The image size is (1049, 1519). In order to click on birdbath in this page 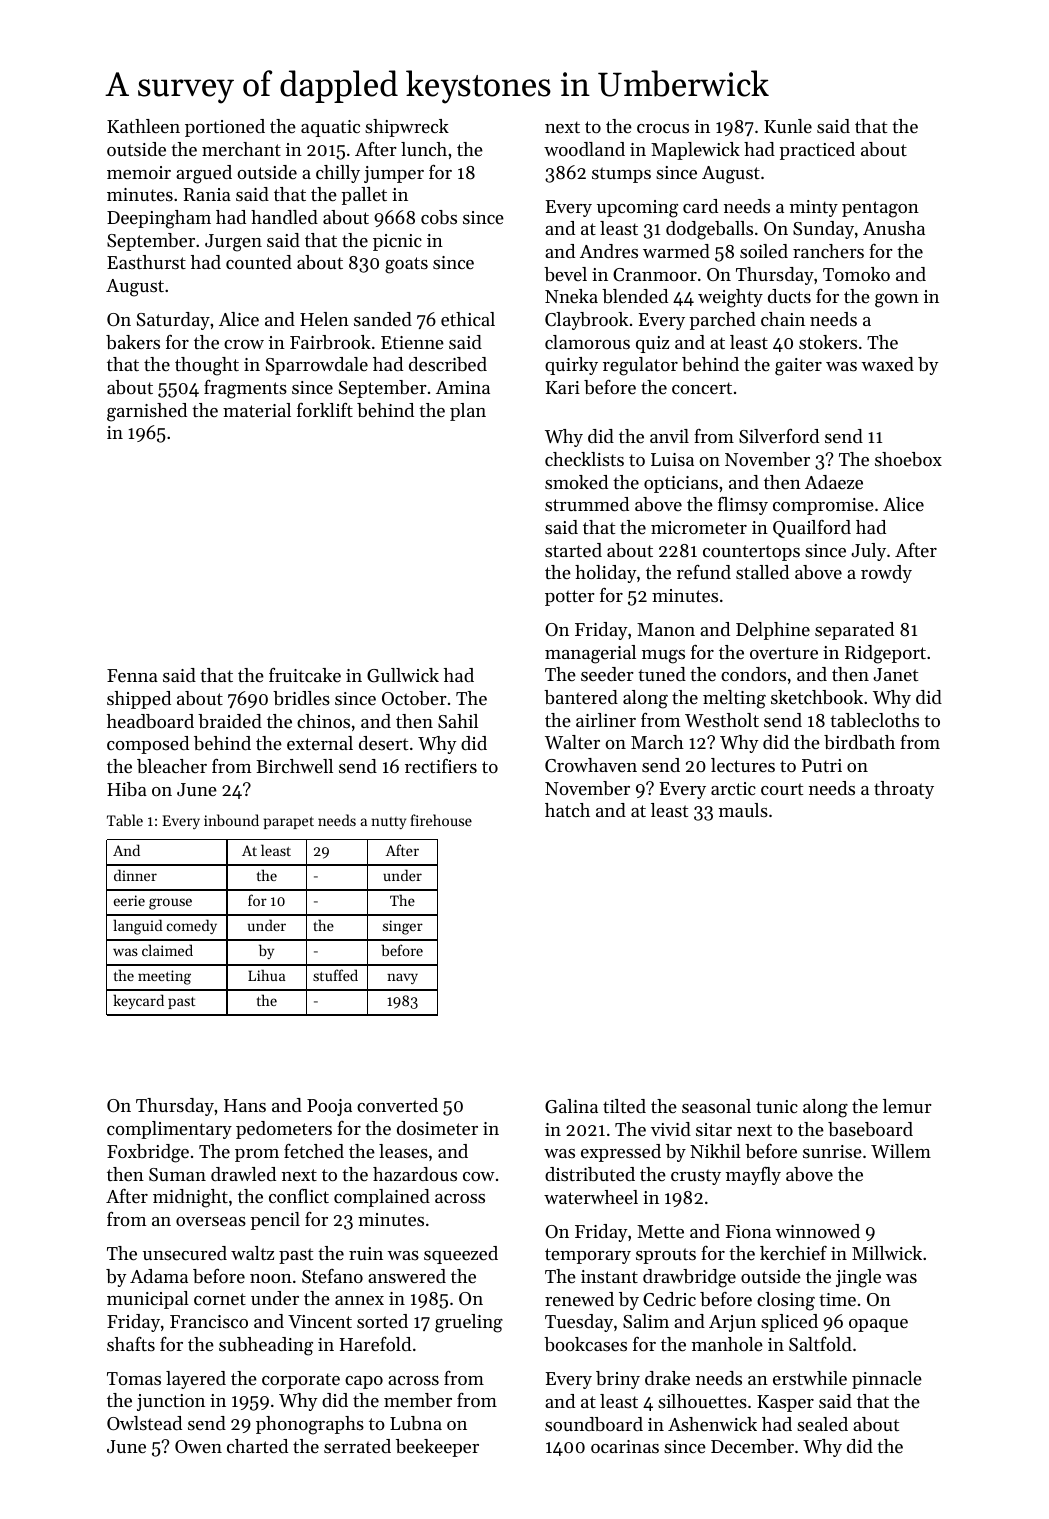, I will do `click(859, 742)`.
